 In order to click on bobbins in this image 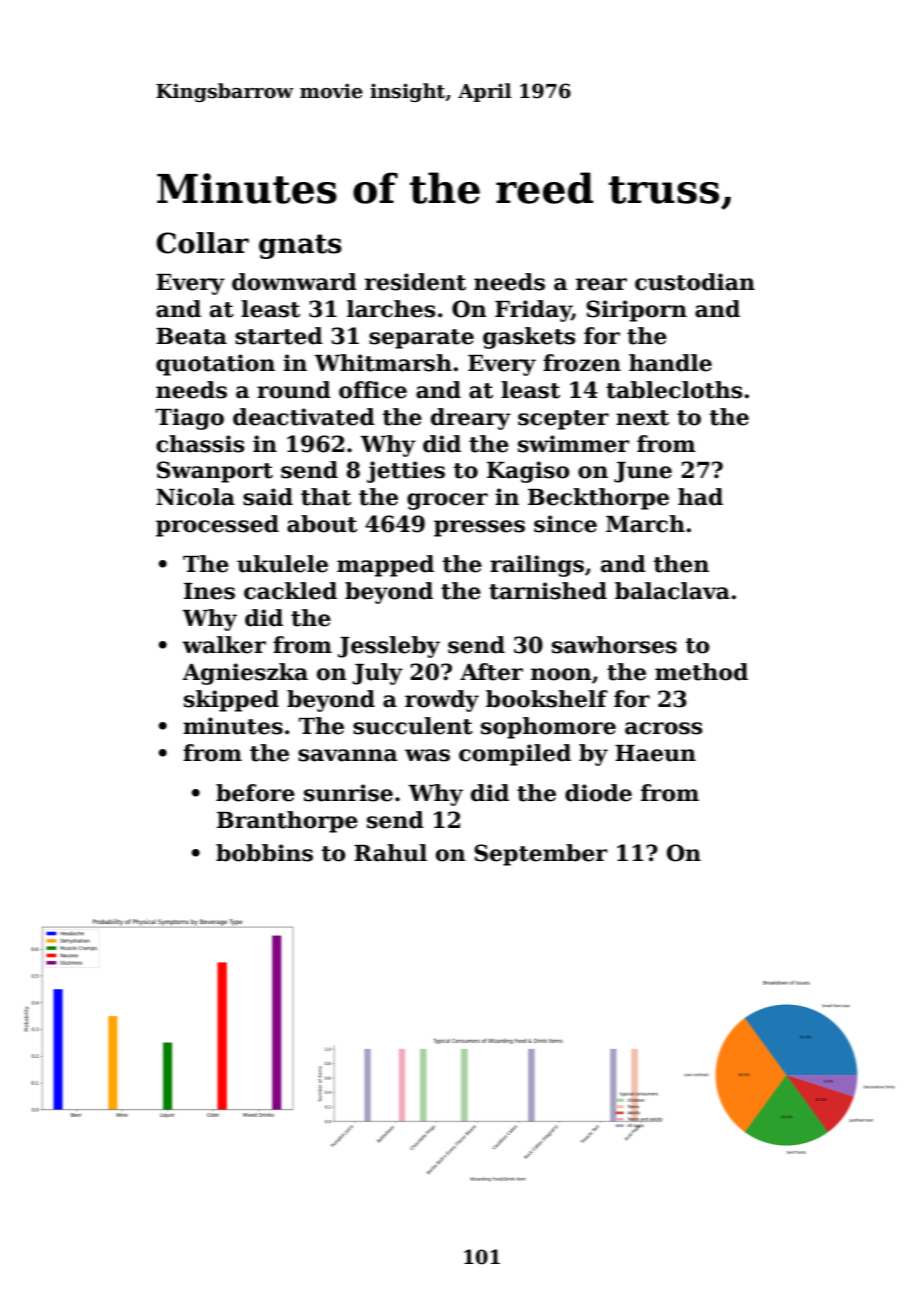, I will do `click(264, 853)`.
